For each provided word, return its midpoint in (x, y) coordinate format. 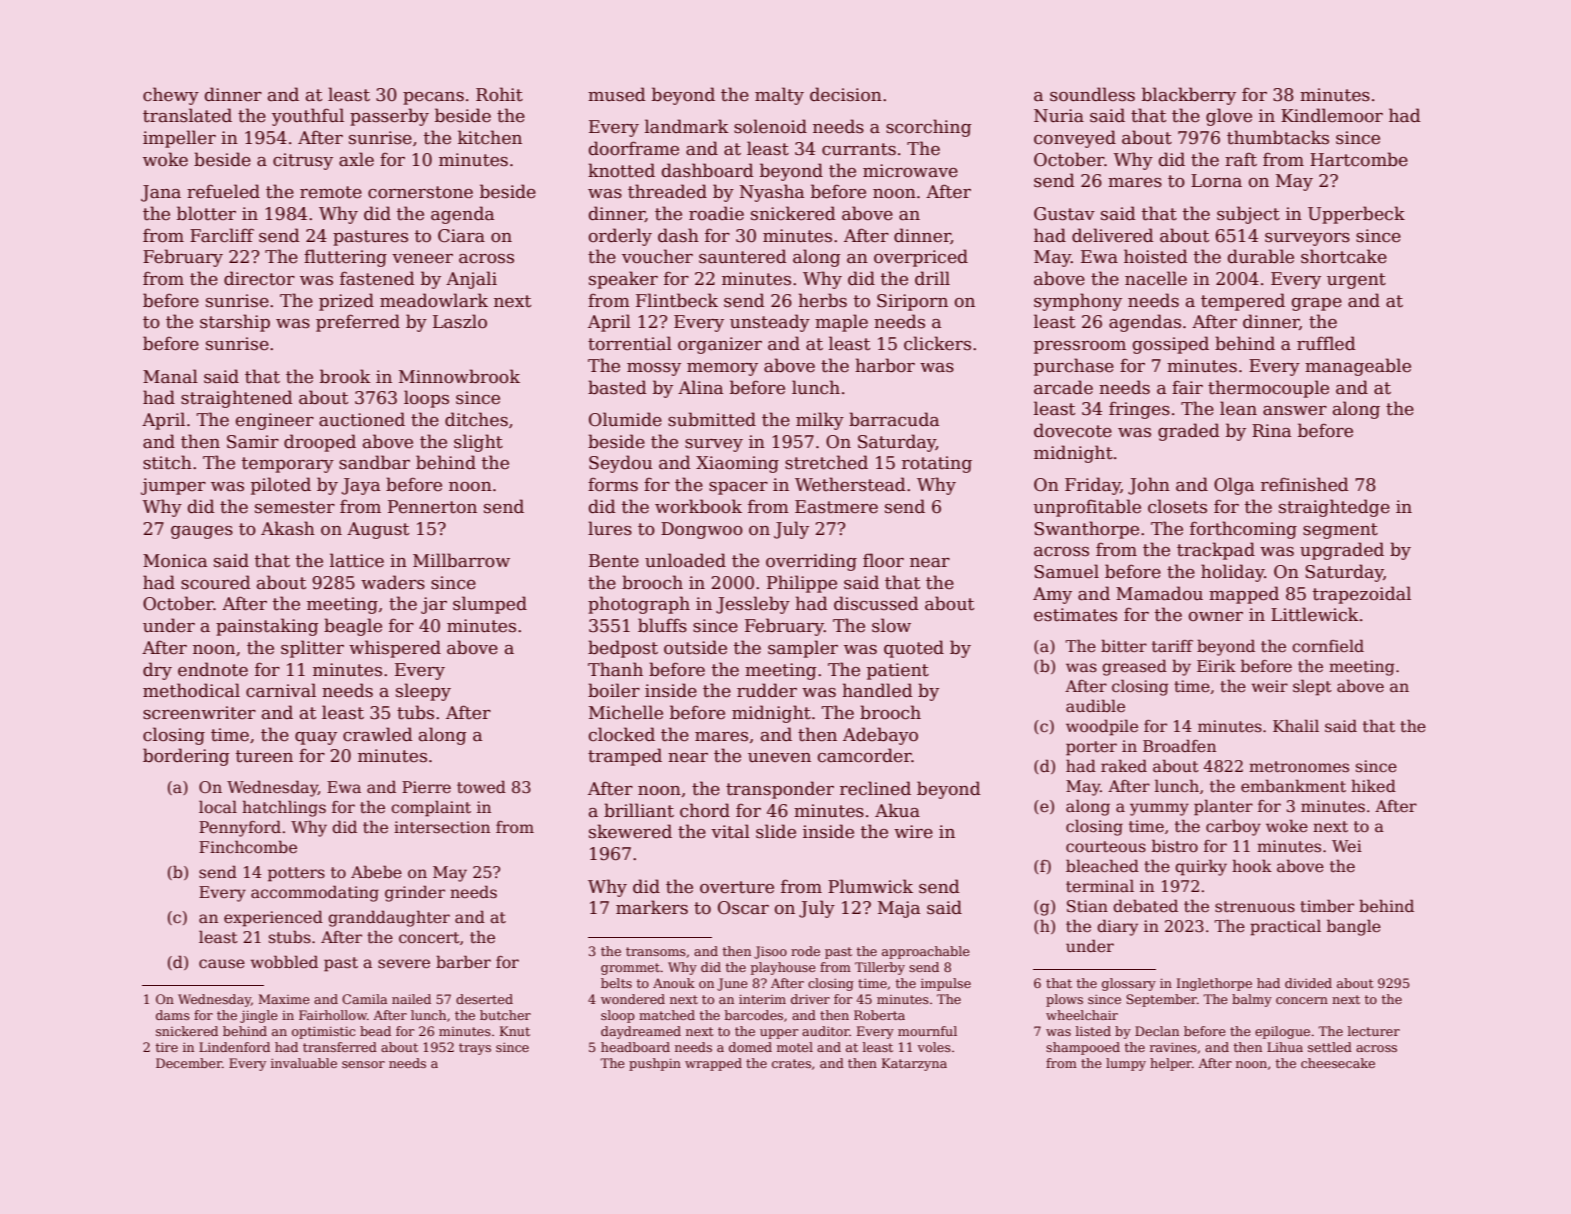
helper (1171, 1064)
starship (235, 323)
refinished (1305, 484)
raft (1241, 159)
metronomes (1299, 767)
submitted (712, 419)
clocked (622, 734)
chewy (171, 96)
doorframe (634, 148)
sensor (363, 1064)
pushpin (655, 1064)
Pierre (426, 787)
